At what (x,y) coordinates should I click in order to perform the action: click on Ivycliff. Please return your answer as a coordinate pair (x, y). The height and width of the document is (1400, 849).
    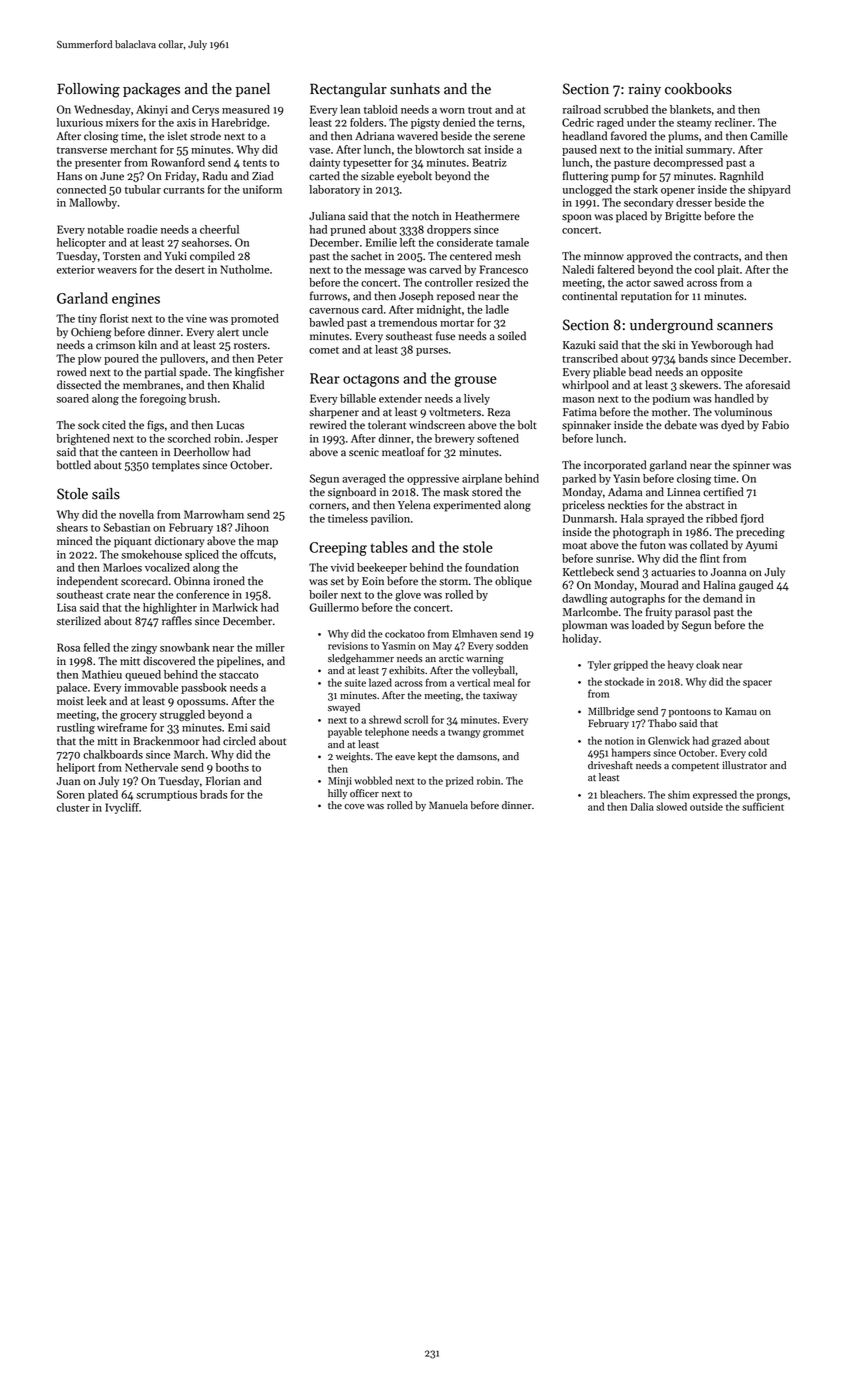
    Looking at the image, I should click on (122, 808).
